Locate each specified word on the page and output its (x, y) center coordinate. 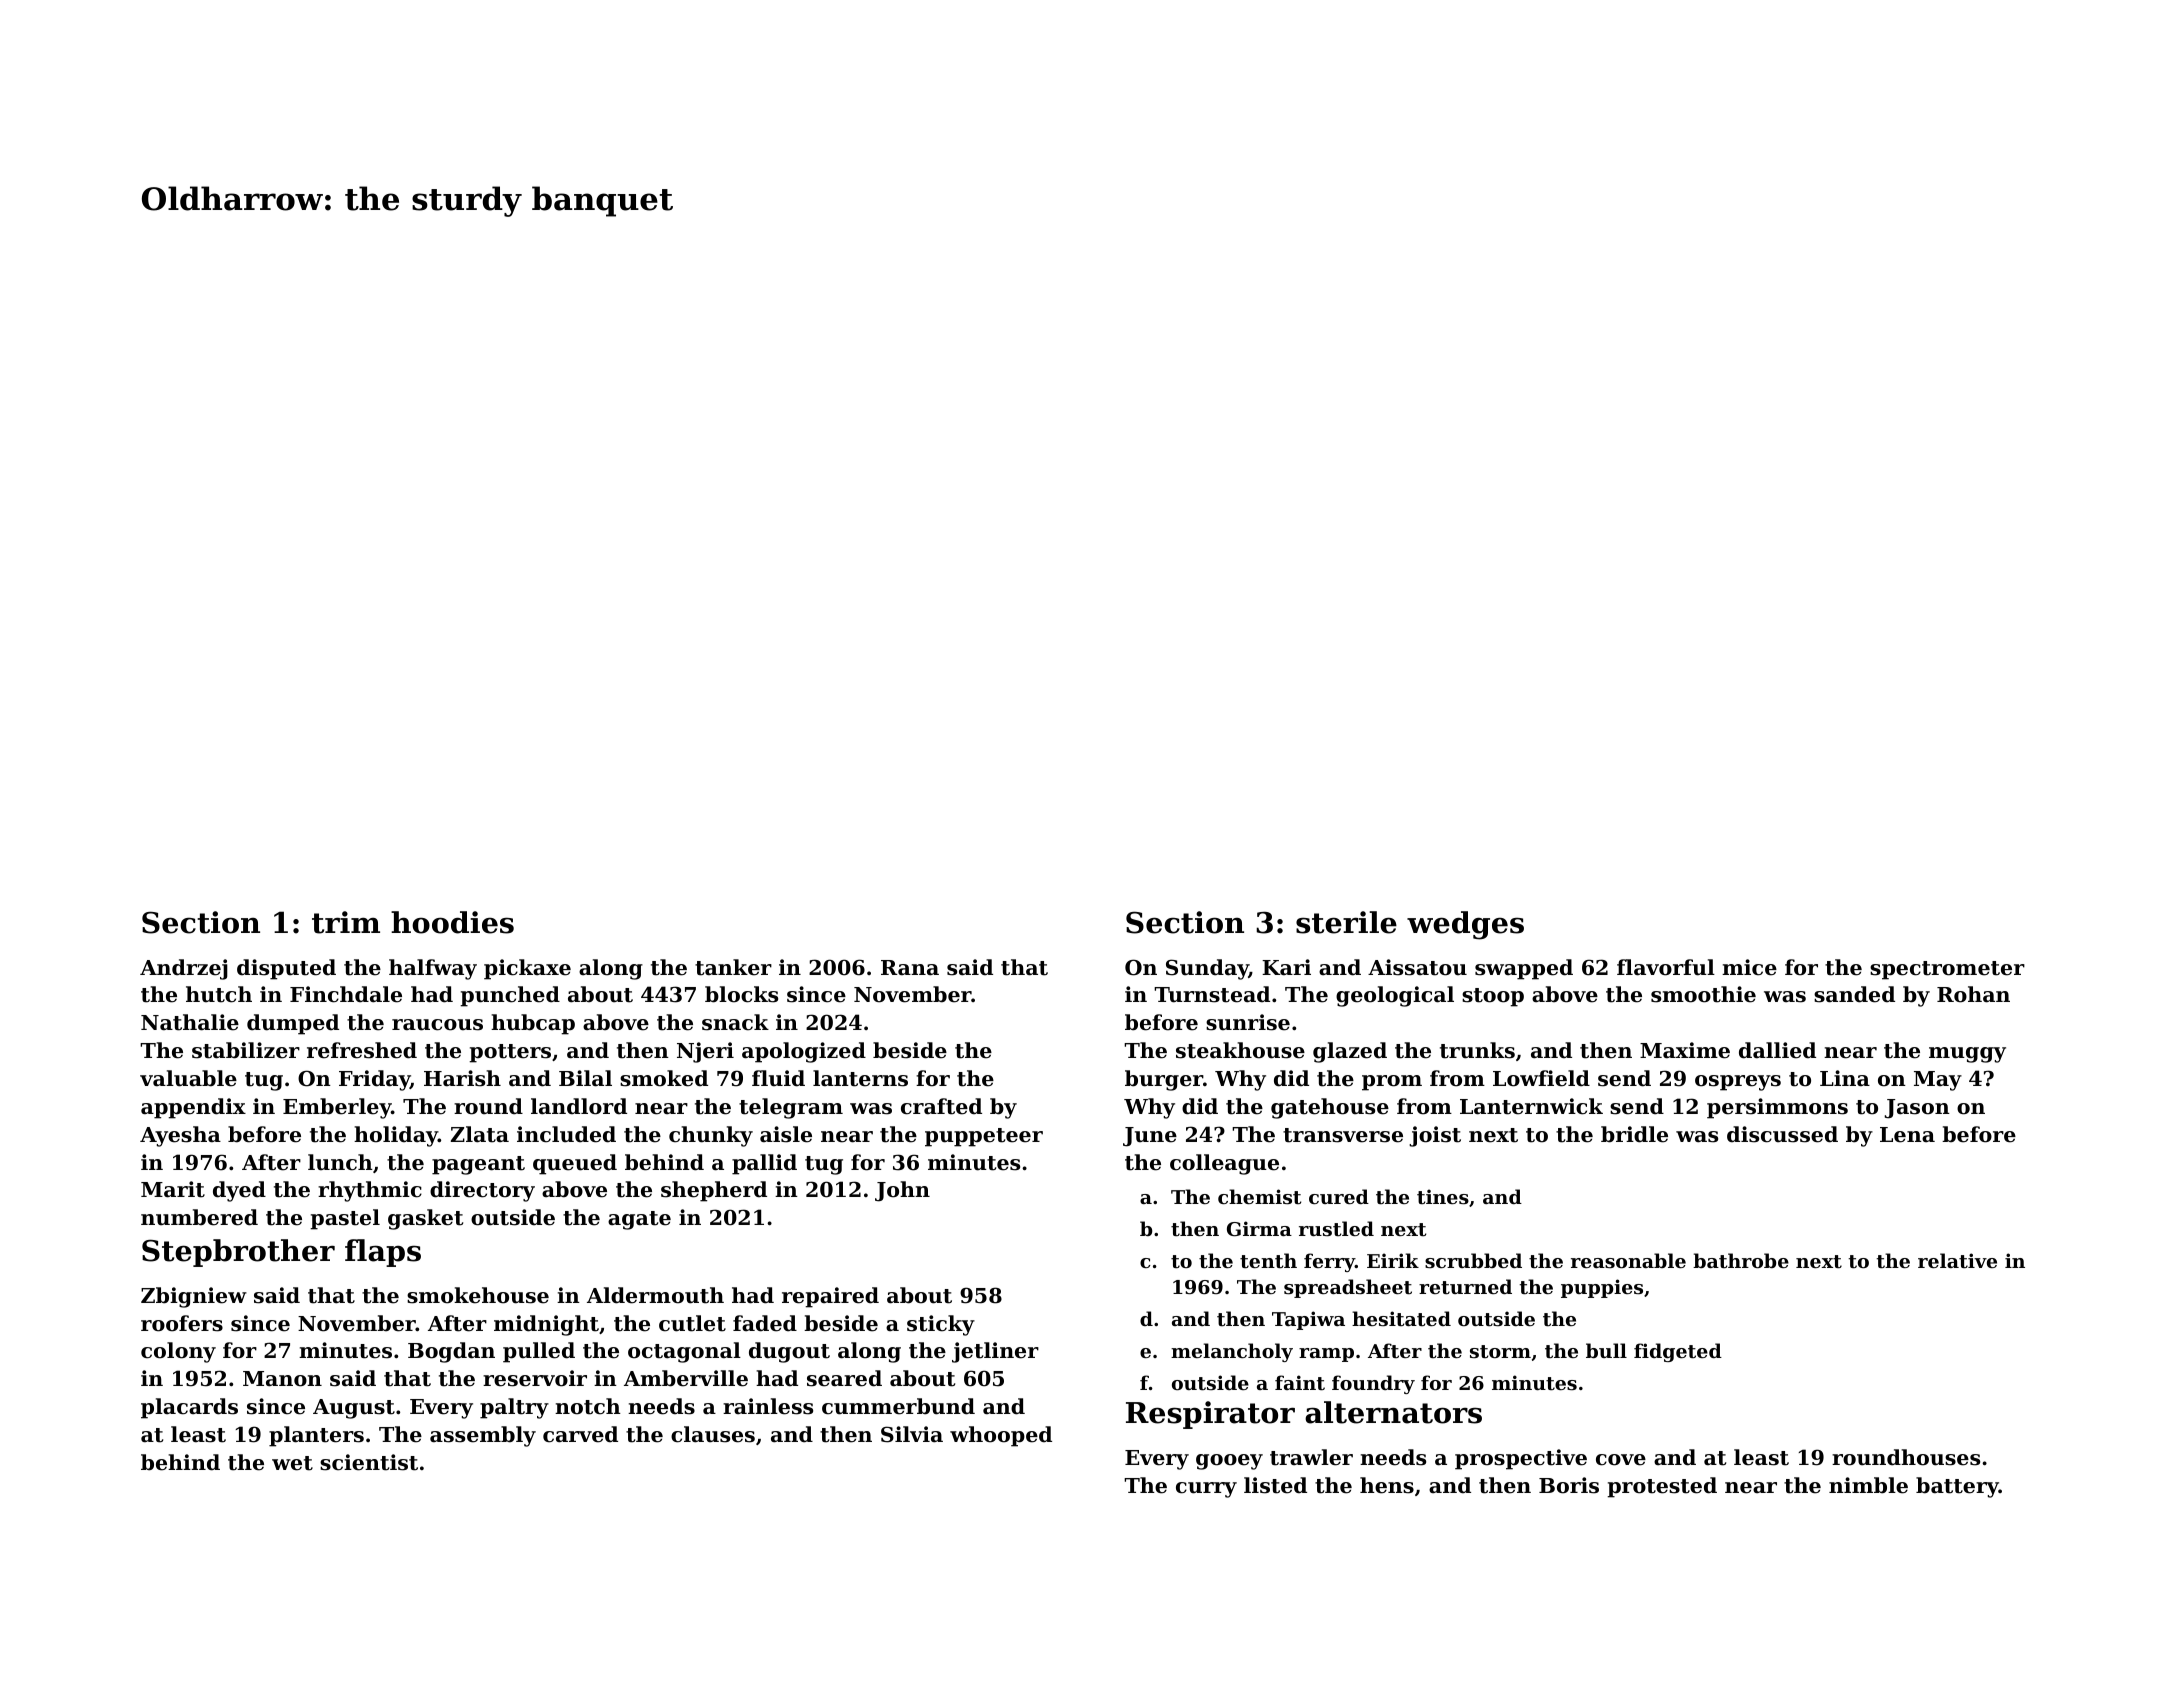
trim (346, 922)
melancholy (1232, 1352)
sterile (1346, 922)
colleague (1224, 1164)
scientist (369, 1462)
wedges (1465, 925)
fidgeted (1678, 1352)
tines (1443, 1197)
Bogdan (451, 1352)
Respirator (1210, 1415)
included (566, 1134)
